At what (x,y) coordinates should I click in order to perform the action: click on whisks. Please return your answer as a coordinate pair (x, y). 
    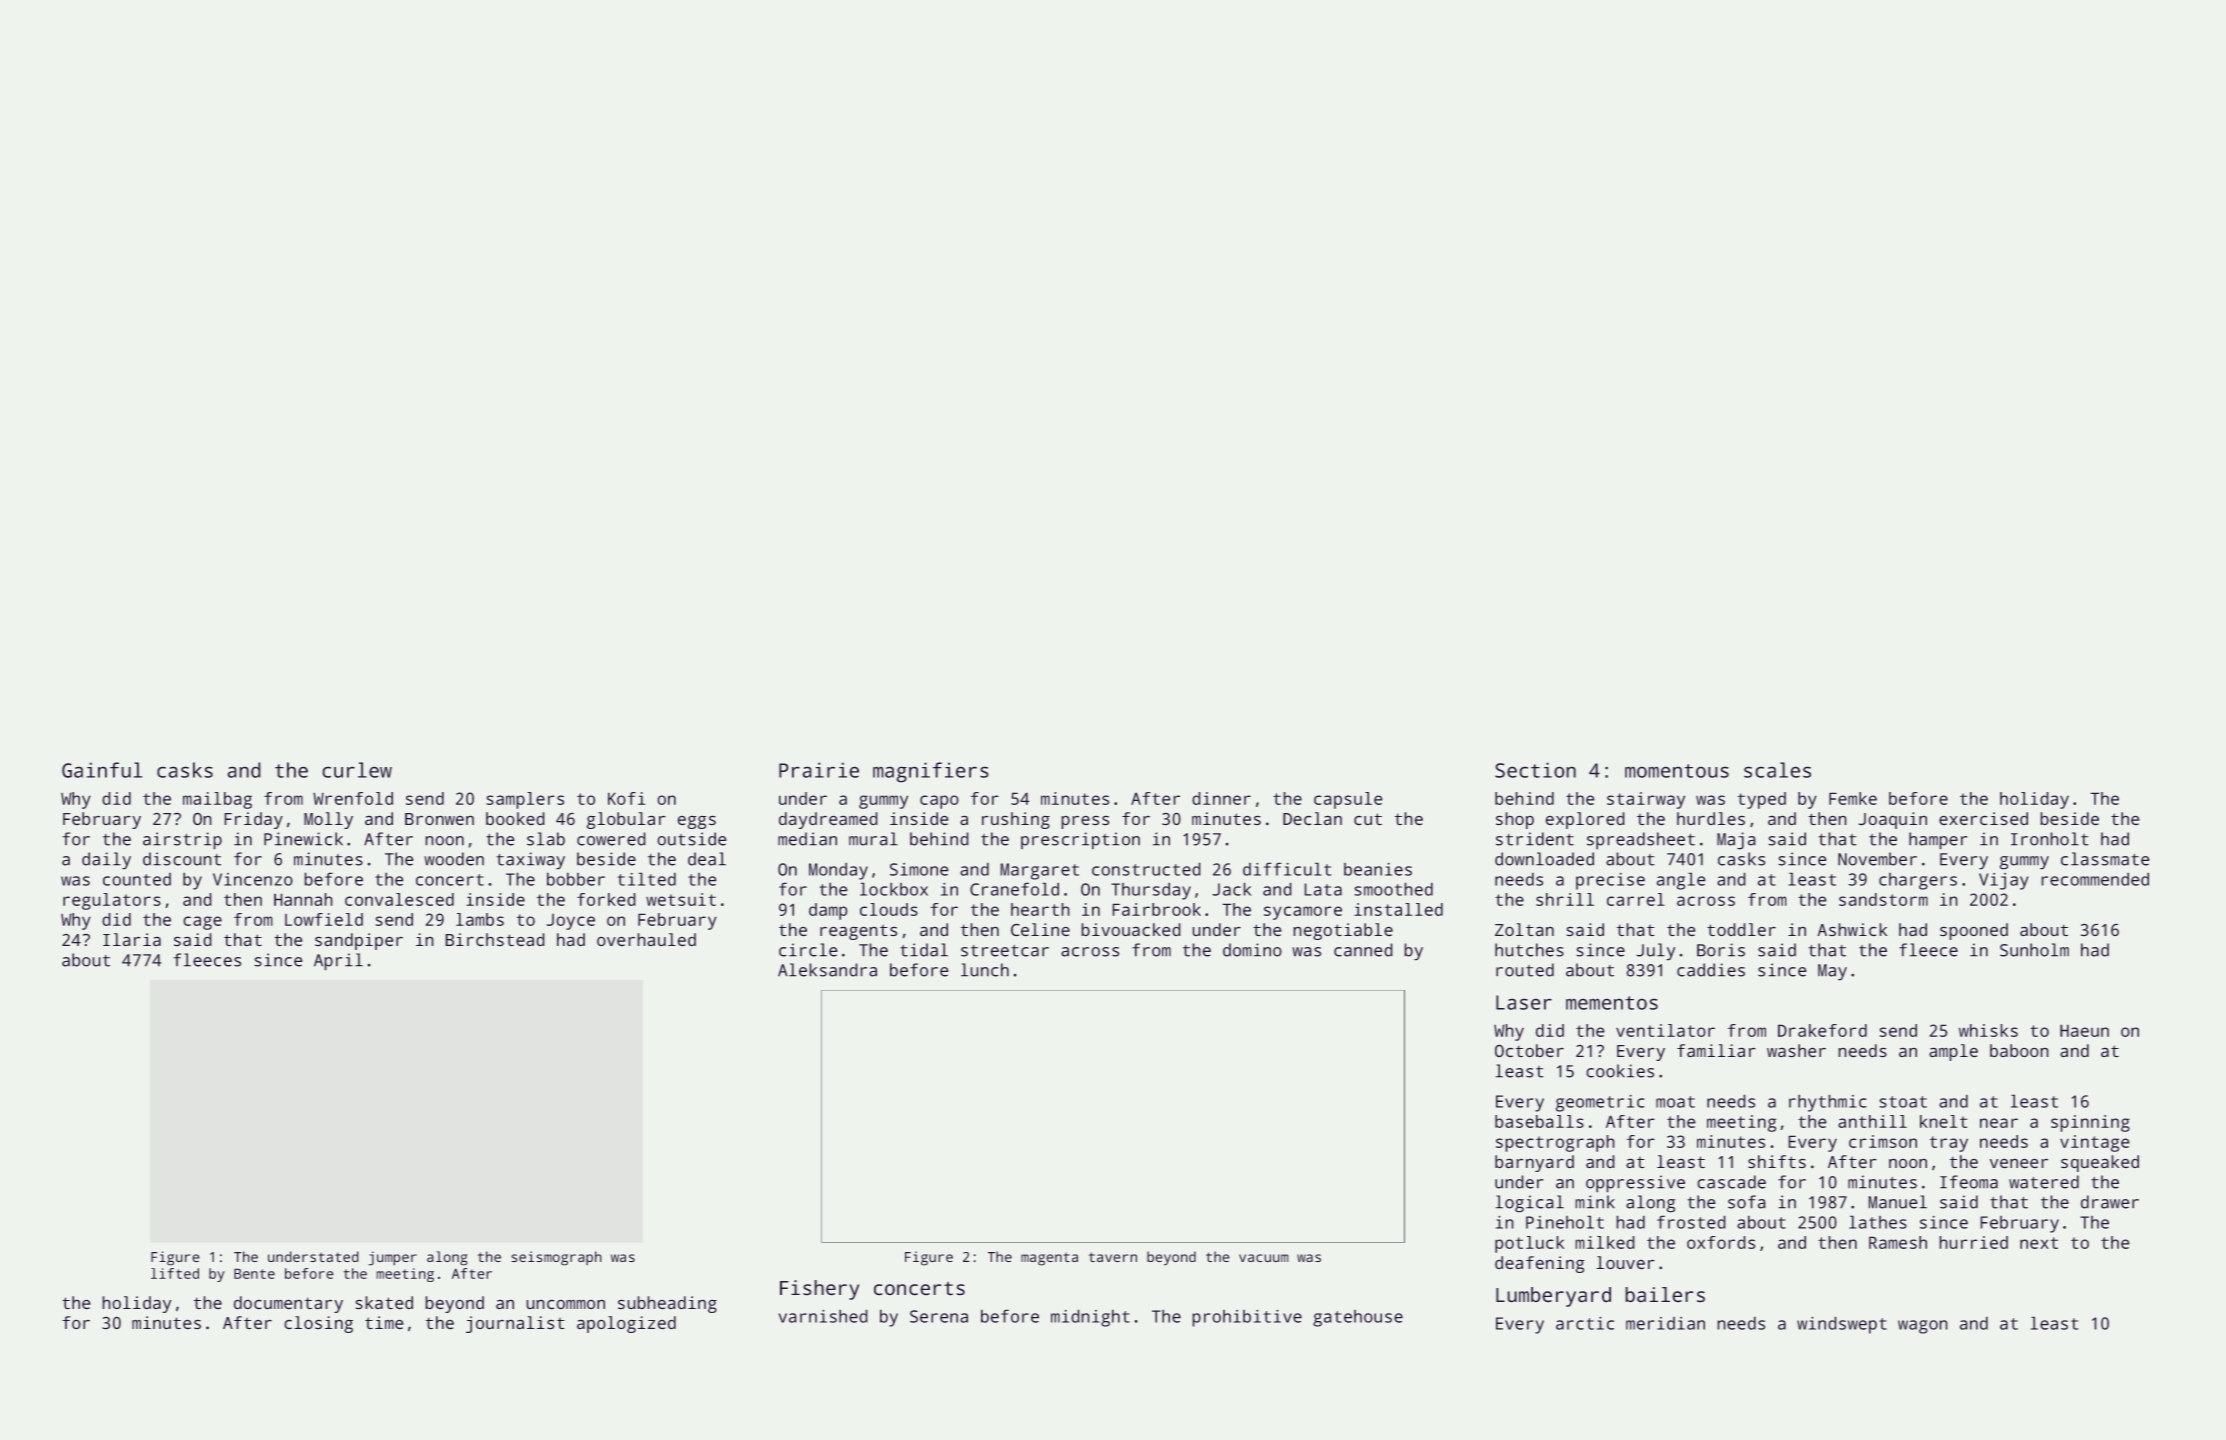
    Looking at the image, I should click on (1988, 1030).
